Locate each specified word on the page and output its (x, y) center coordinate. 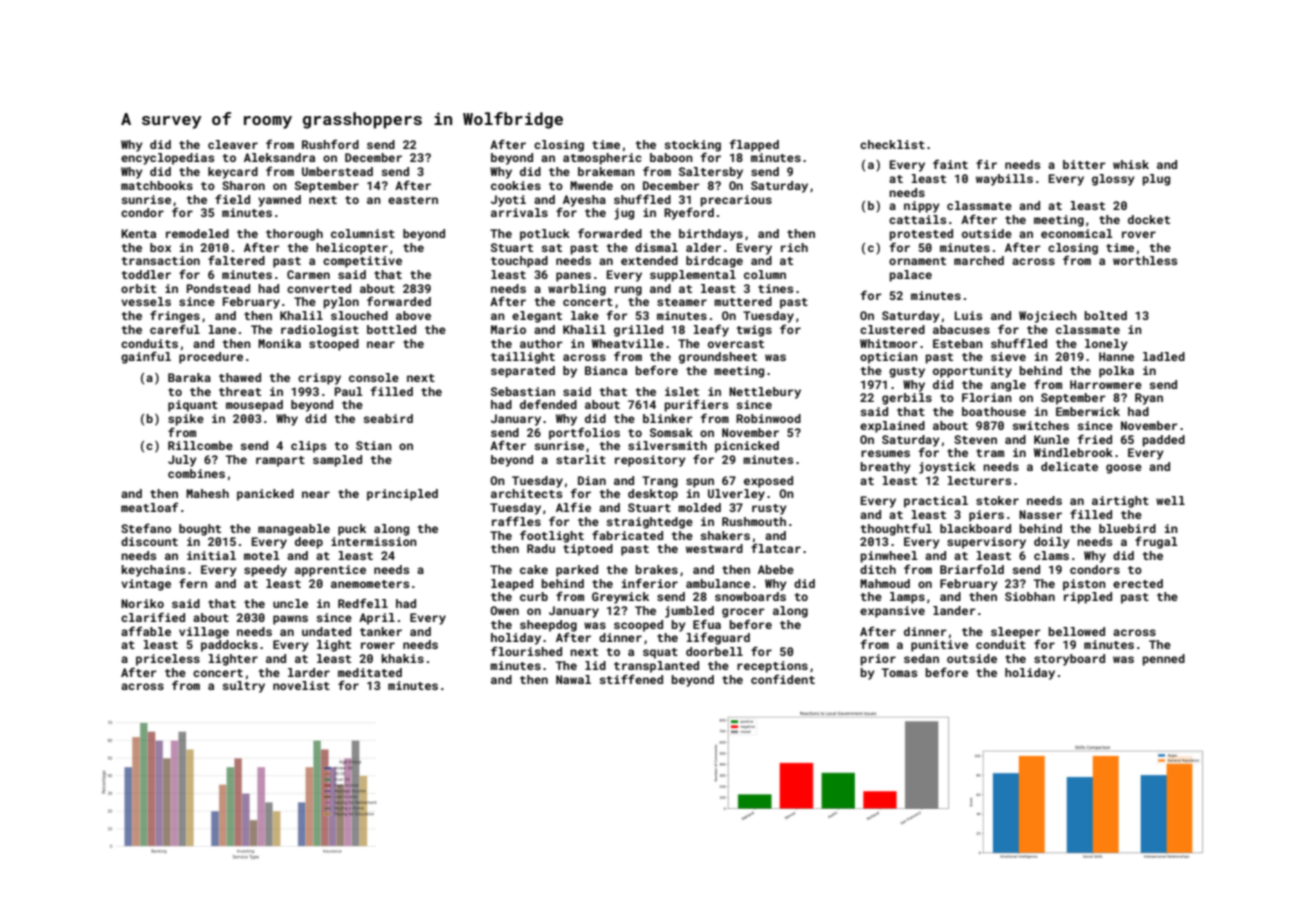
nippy (922, 207)
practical (936, 502)
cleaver (233, 144)
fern (193, 583)
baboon (671, 157)
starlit (581, 459)
